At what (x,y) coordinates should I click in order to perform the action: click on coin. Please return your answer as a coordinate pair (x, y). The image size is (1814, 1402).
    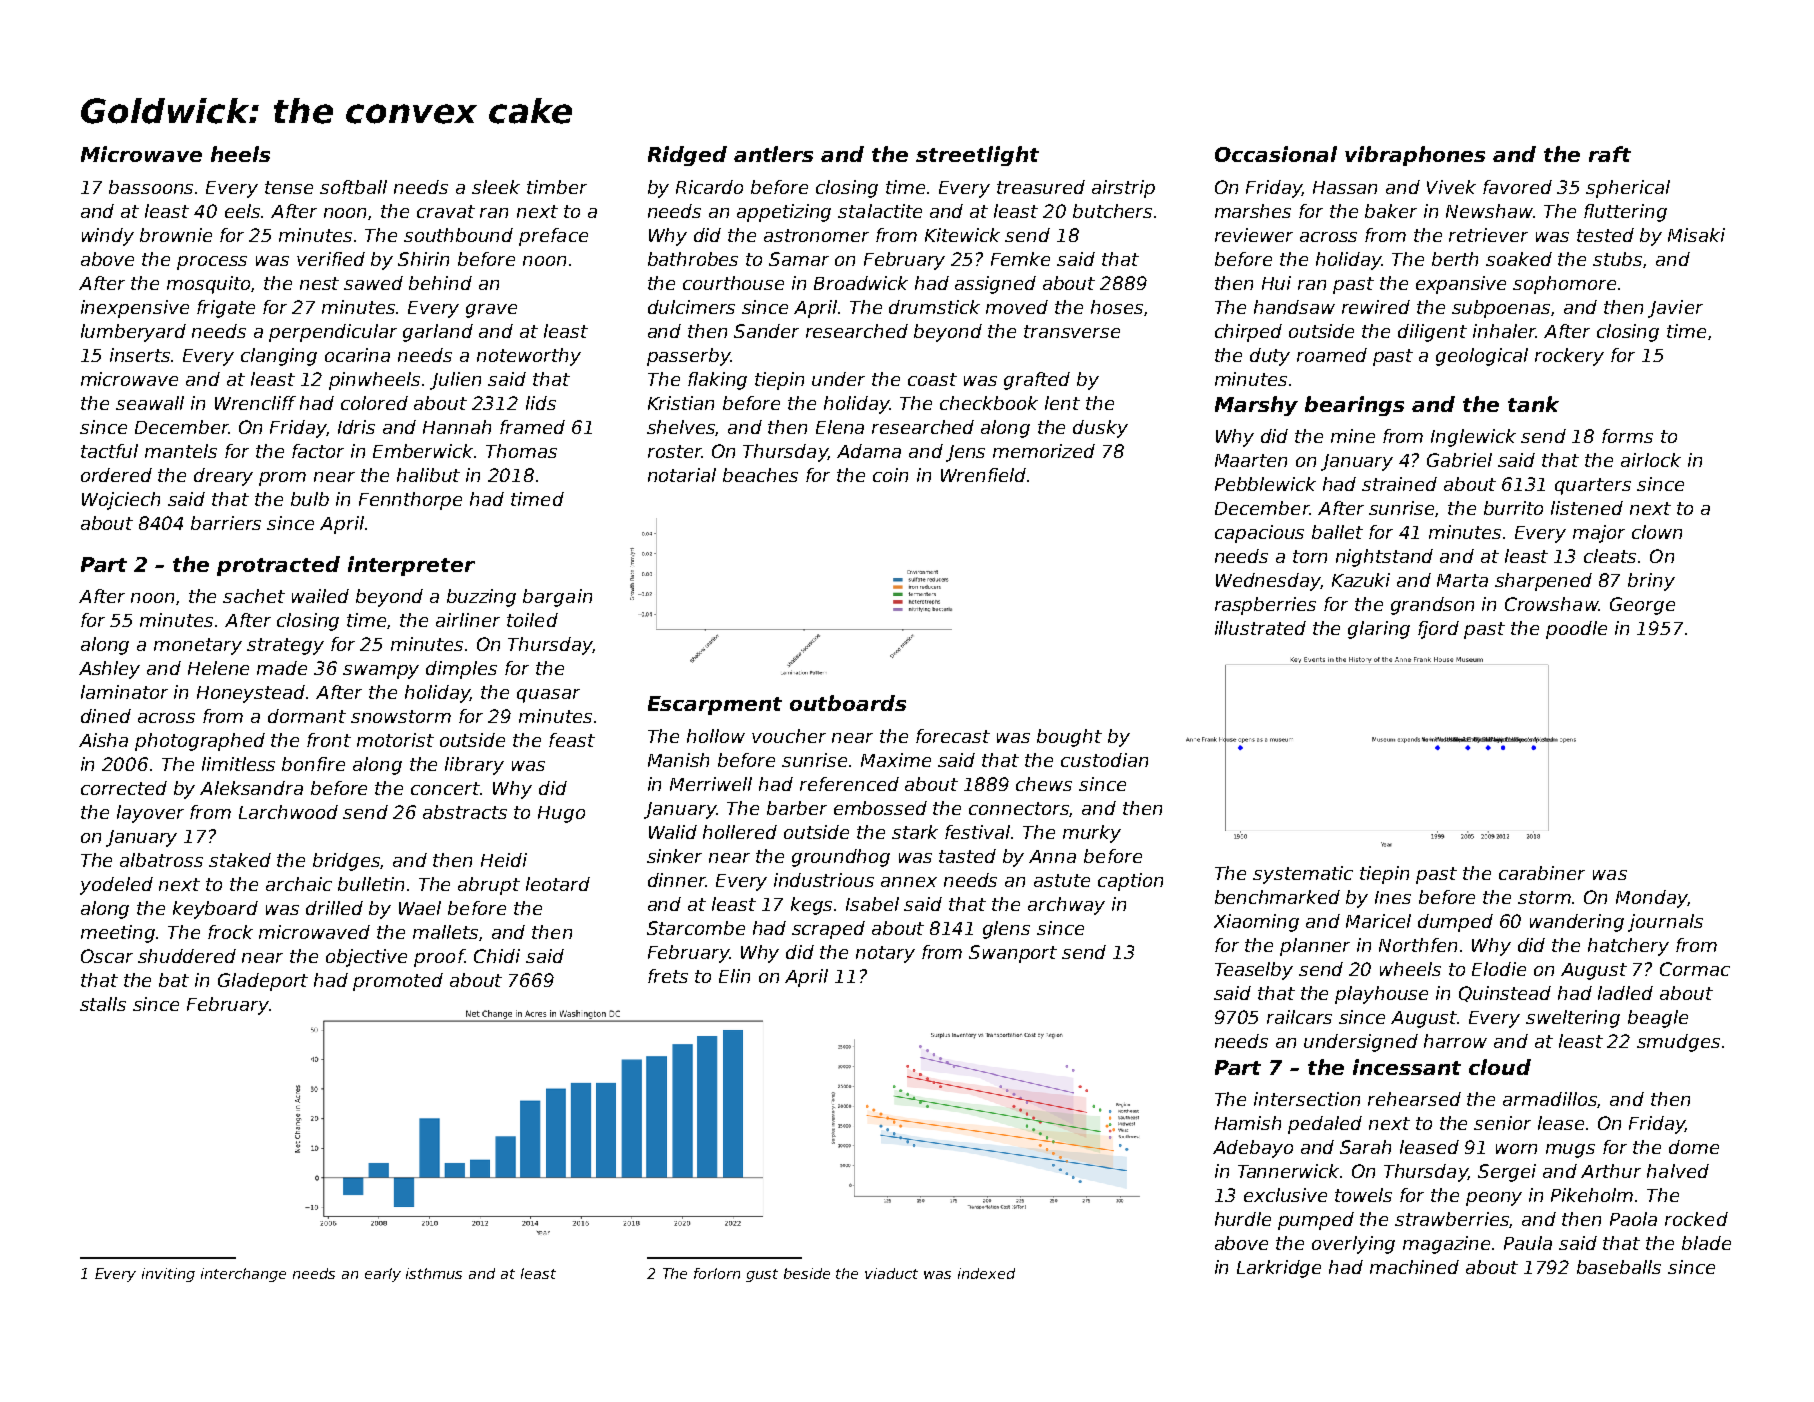
    Looking at the image, I should click on (890, 475).
